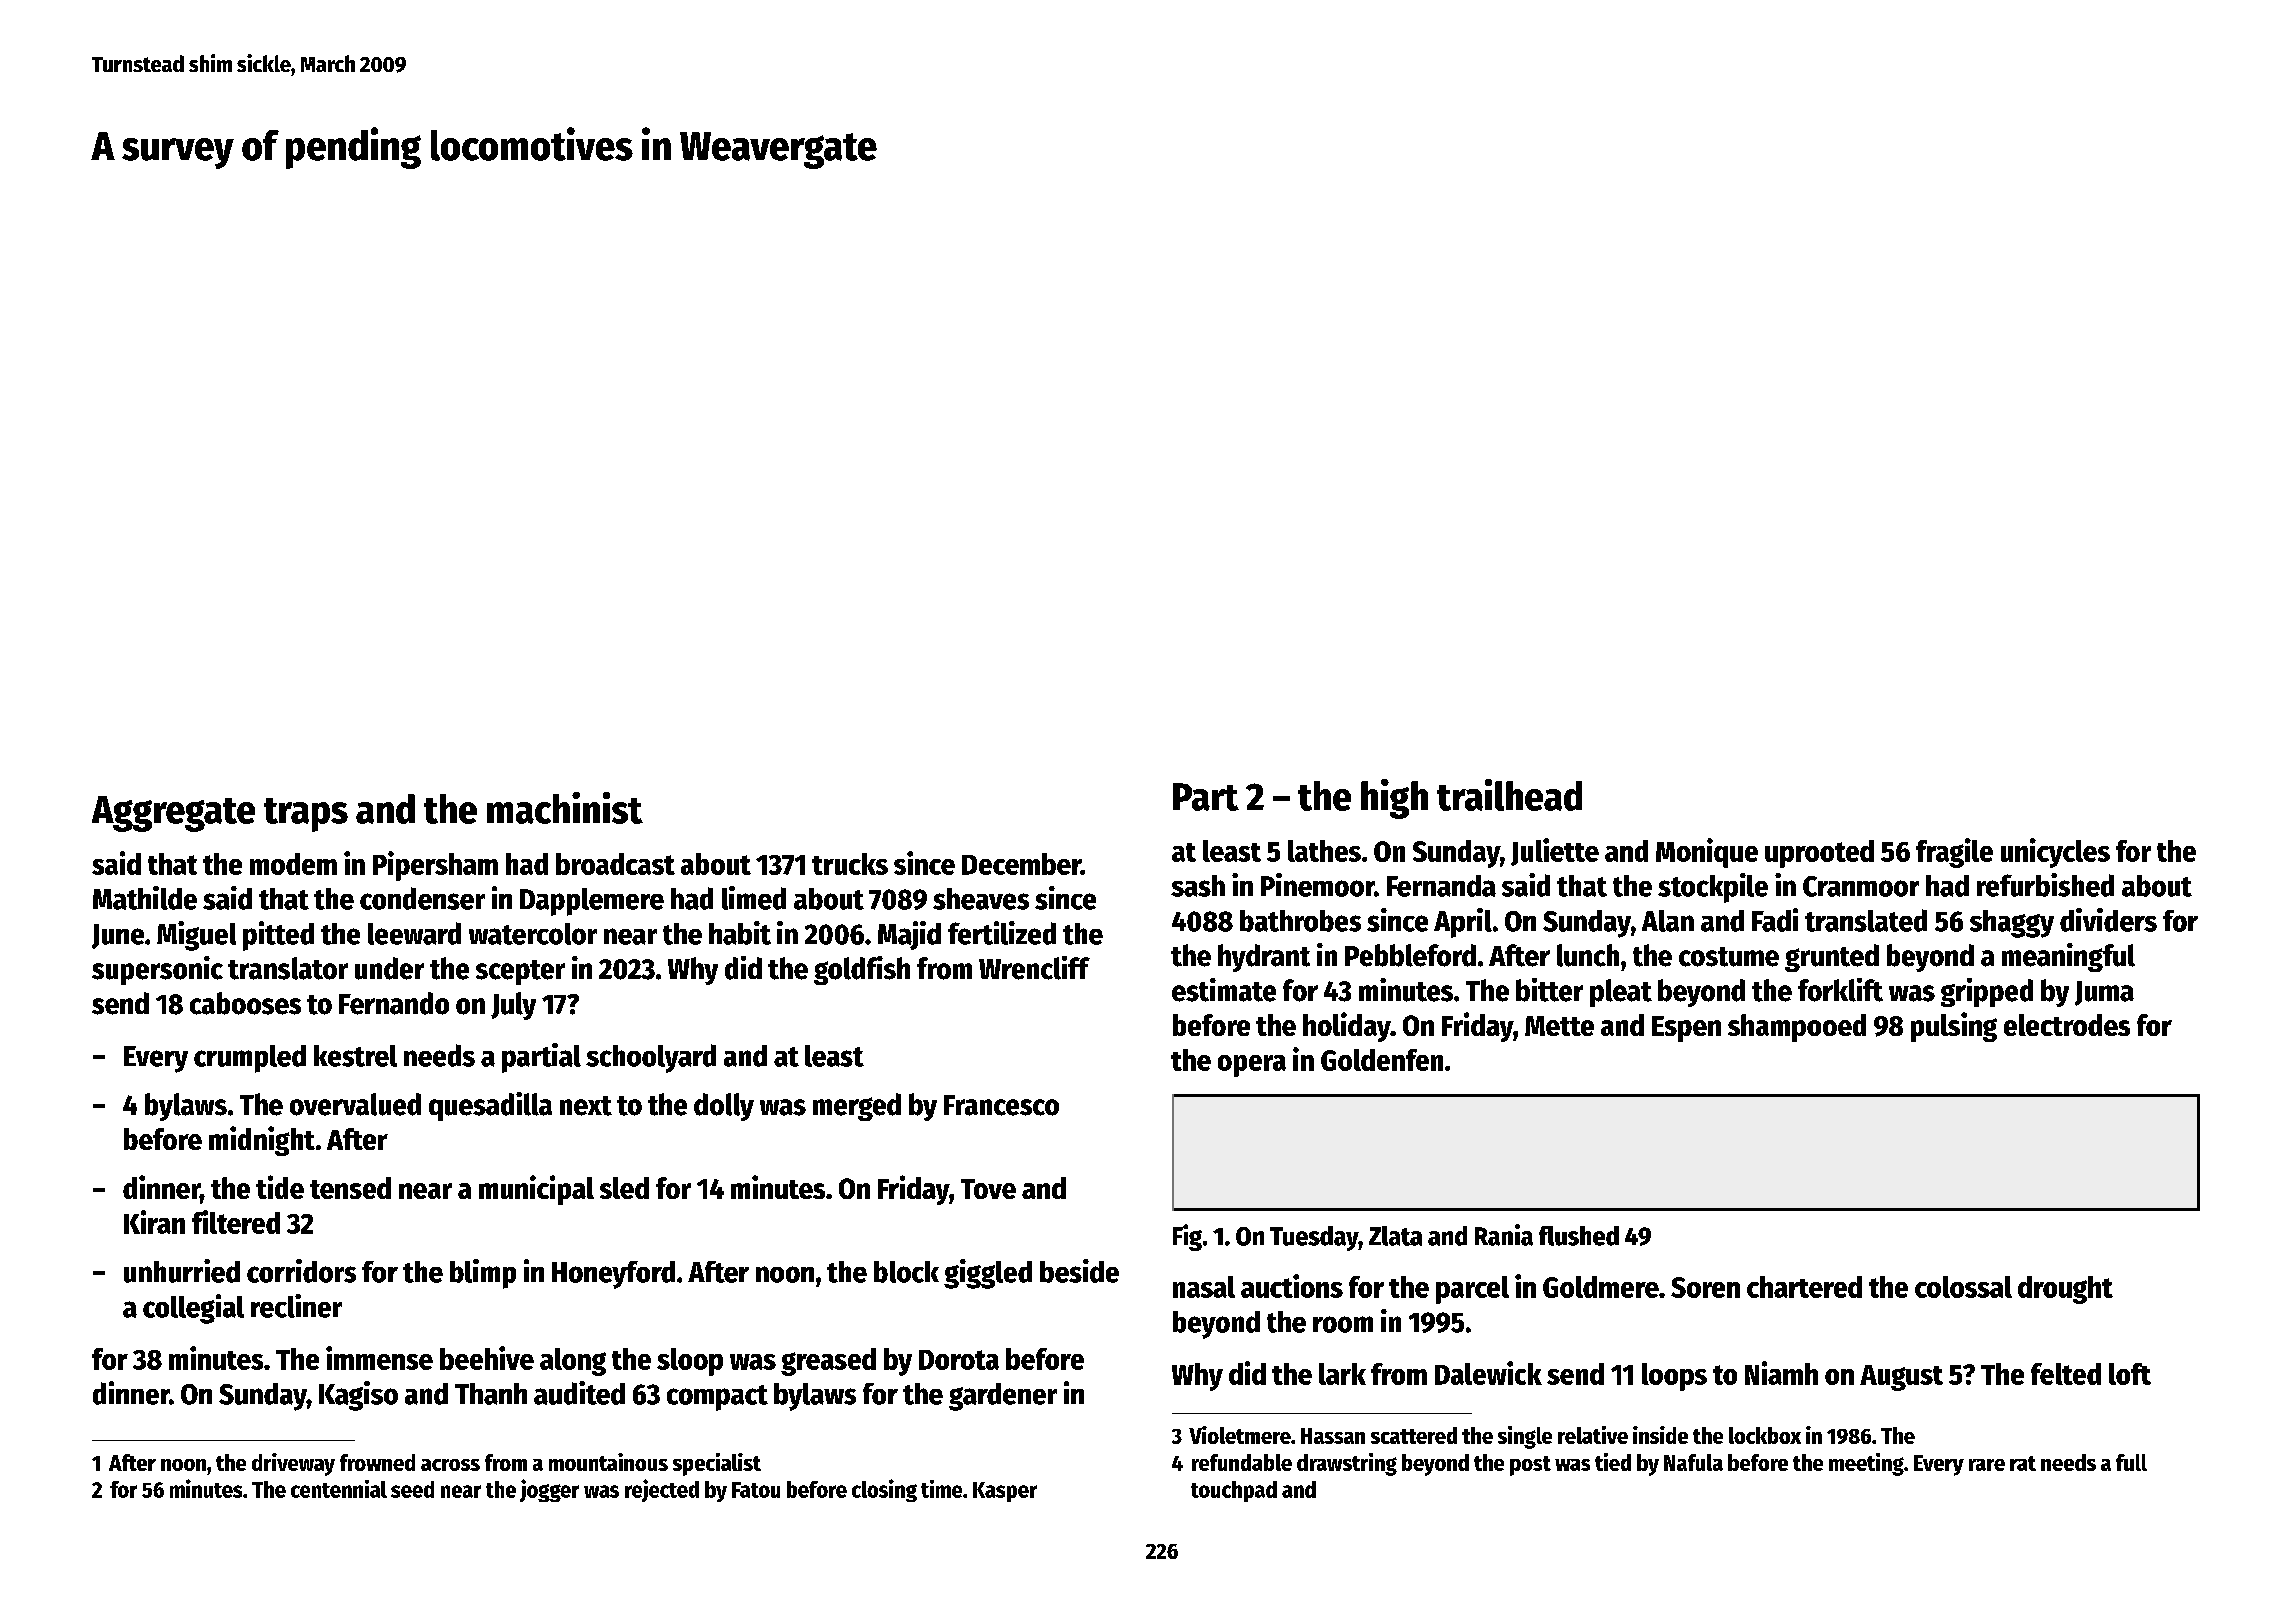 The height and width of the screenshot is (1620, 2292). I want to click on Kasper, so click(1005, 1492).
